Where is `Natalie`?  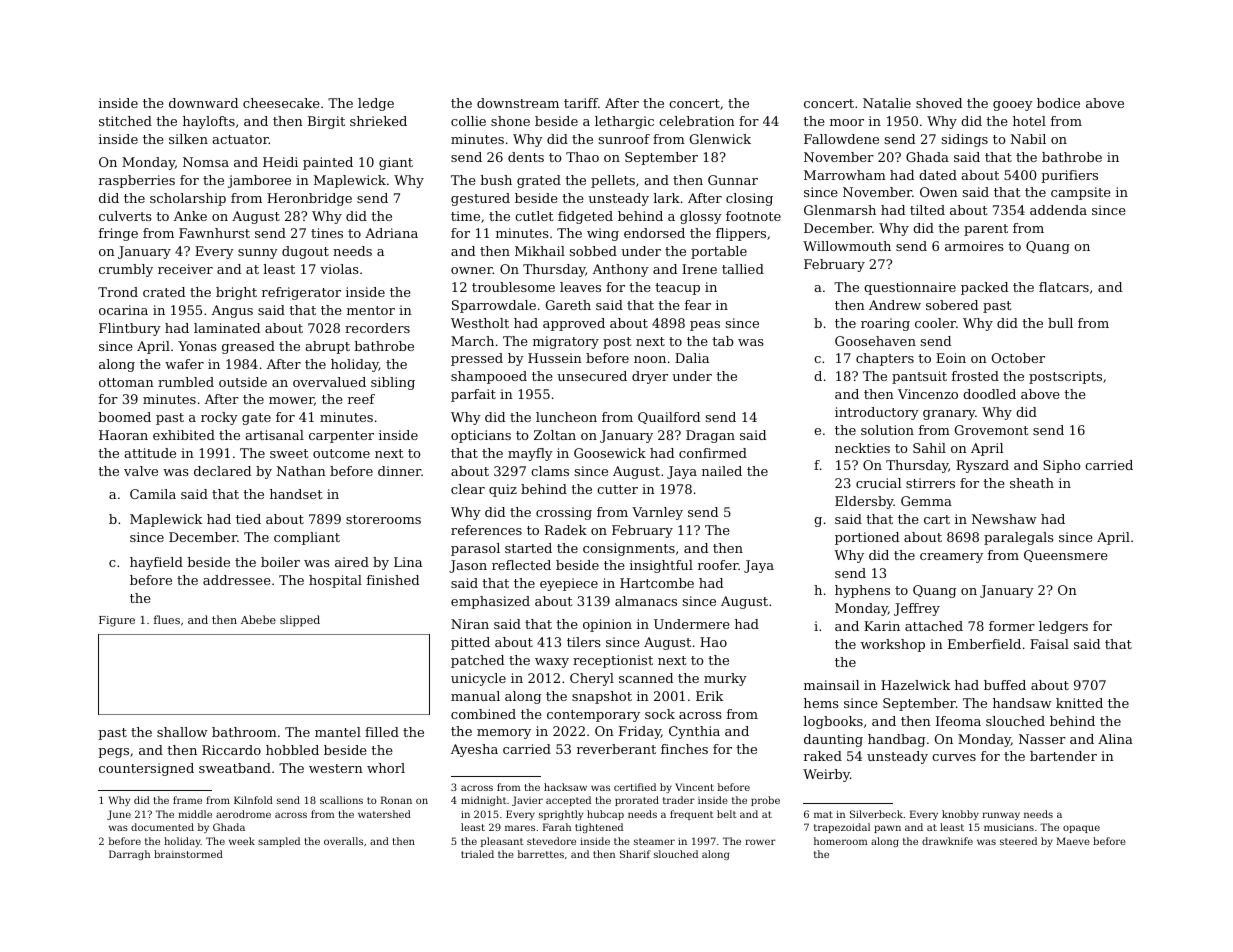
Natalie is located at coordinates (887, 103).
